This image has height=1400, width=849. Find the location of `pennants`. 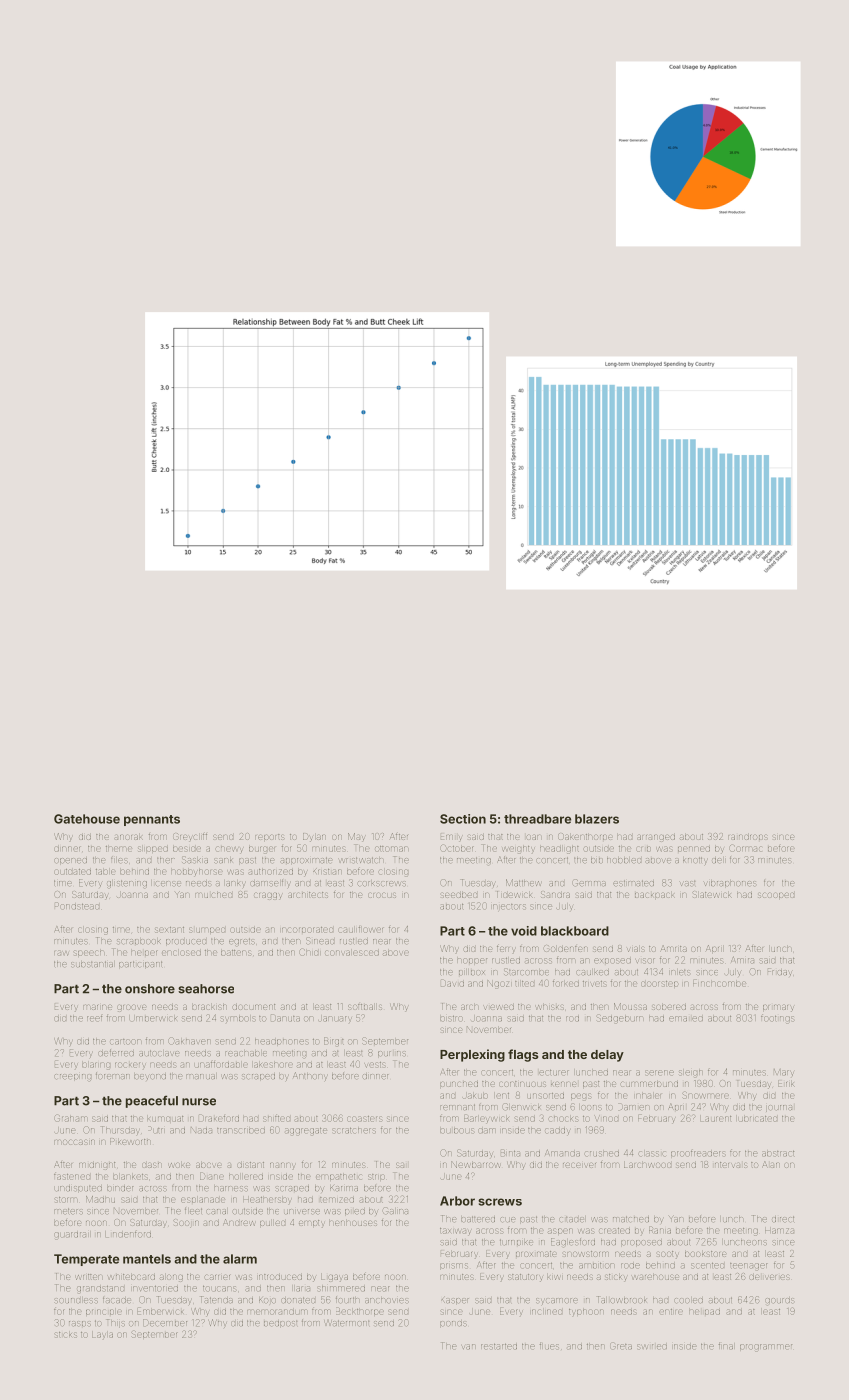

pennants is located at coordinates (152, 820).
